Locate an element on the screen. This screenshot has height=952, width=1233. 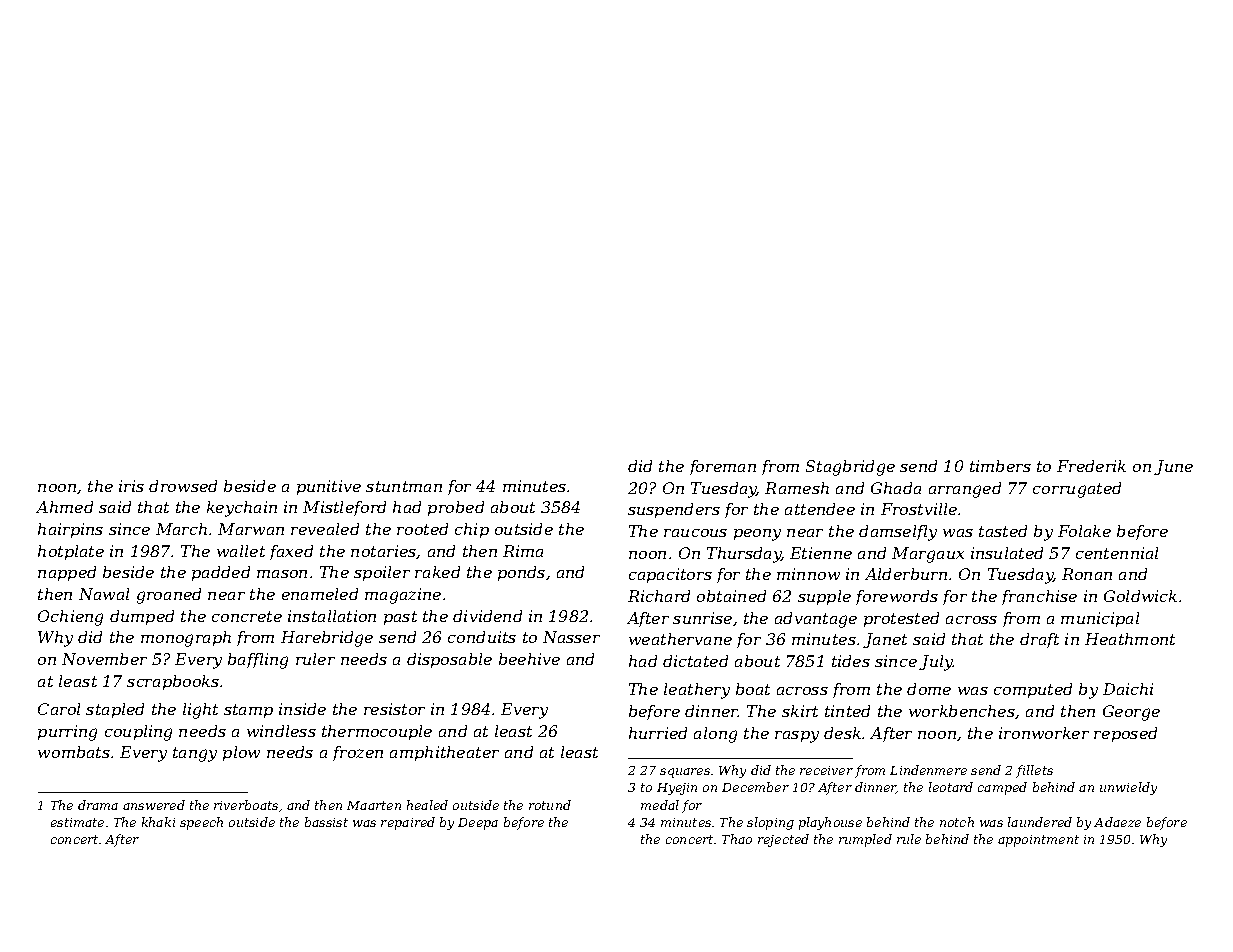
hurried is located at coordinates (658, 733).
